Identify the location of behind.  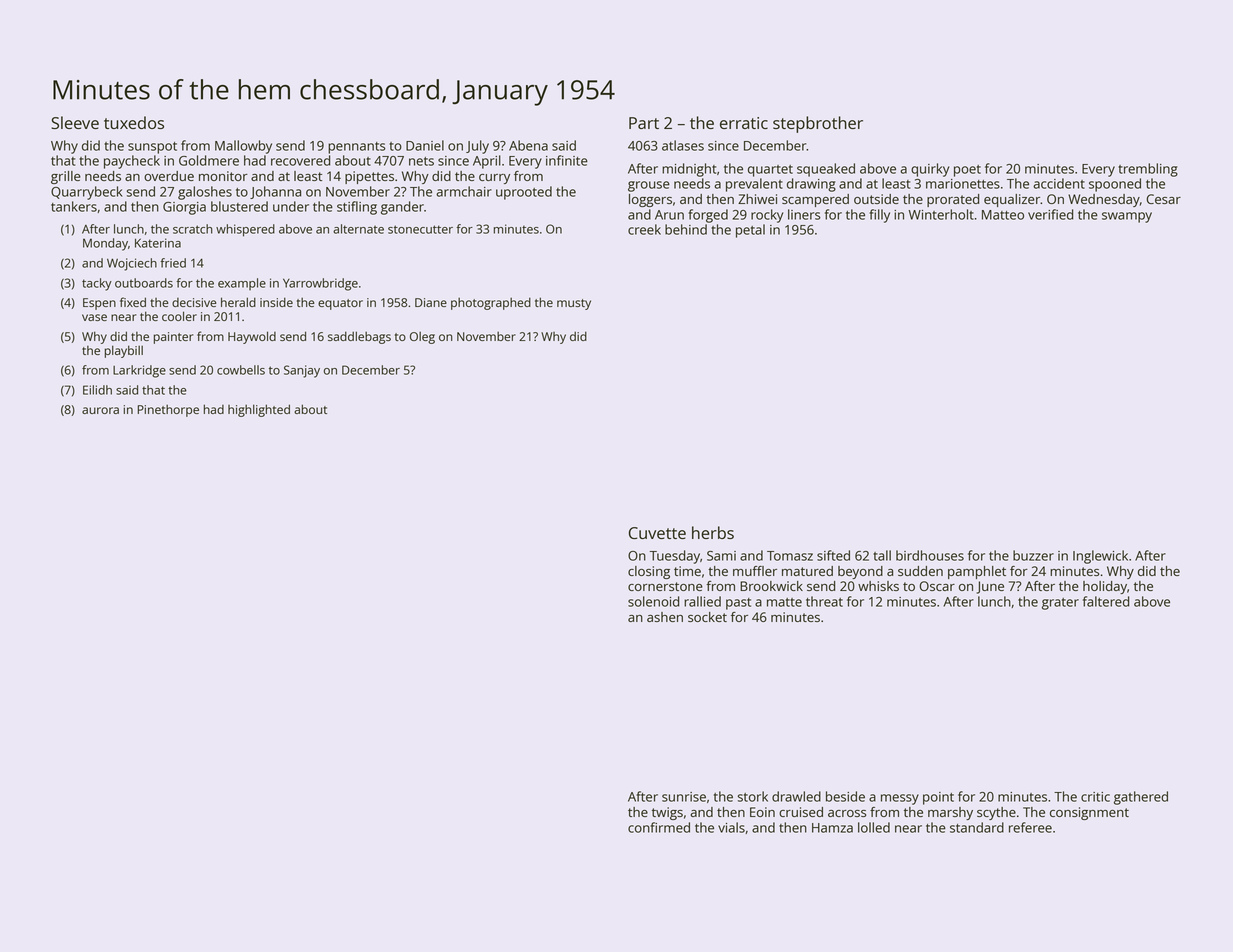
(686, 229).
